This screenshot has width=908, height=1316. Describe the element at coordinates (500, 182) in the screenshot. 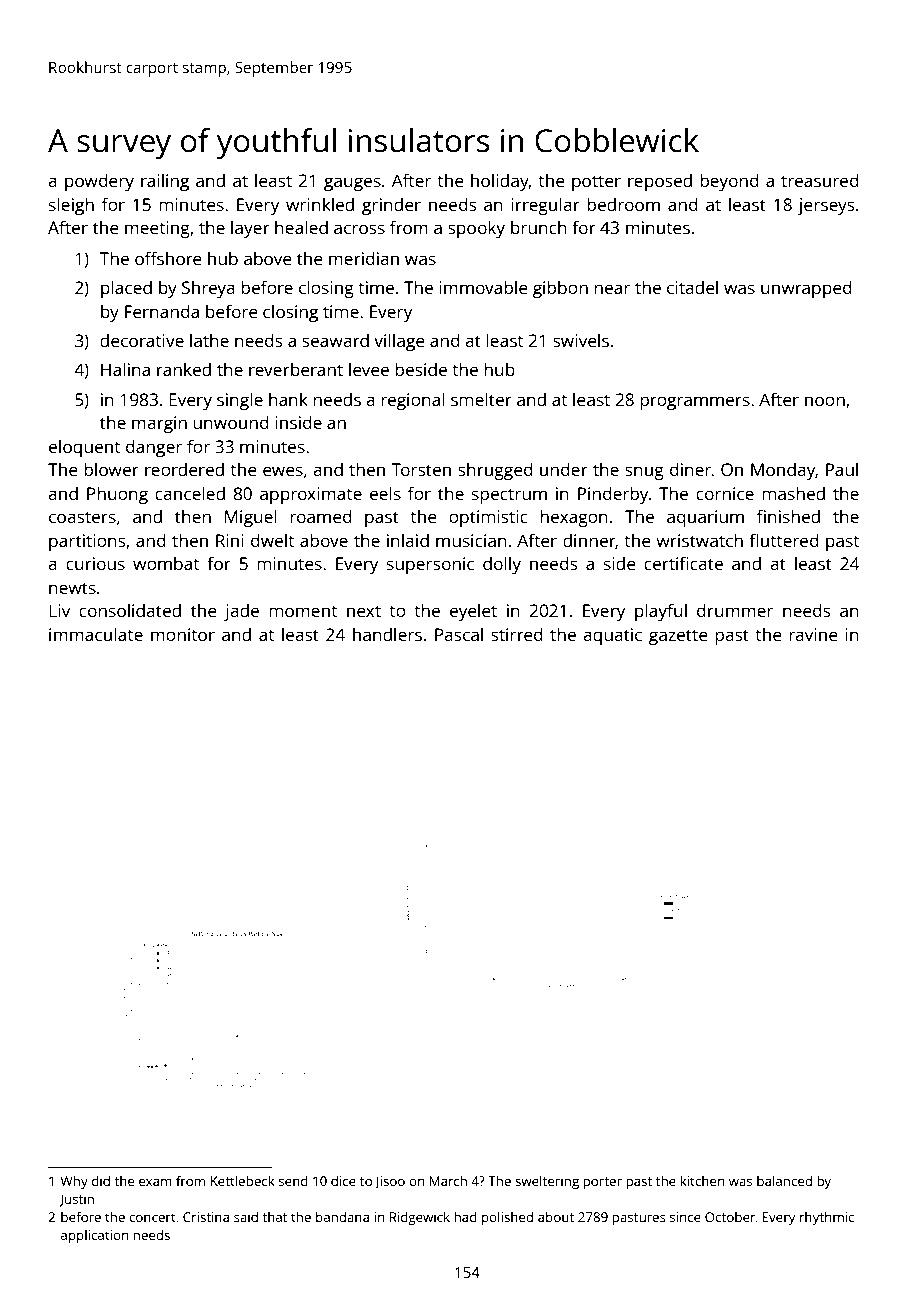

I see `holiday` at that location.
